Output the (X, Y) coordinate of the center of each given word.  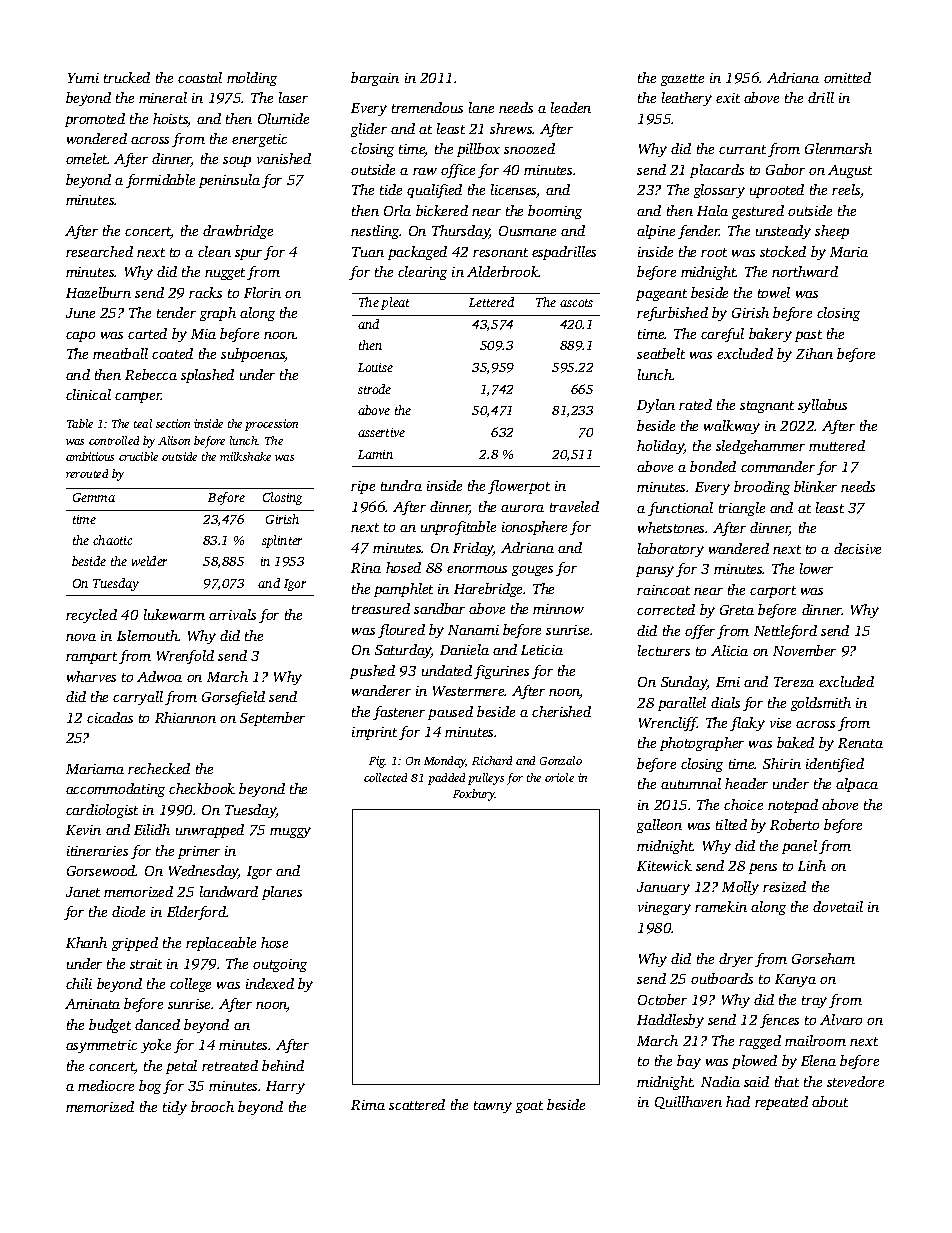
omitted (847, 77)
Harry (285, 1087)
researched (99, 251)
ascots (576, 303)
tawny (493, 1107)
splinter (282, 541)
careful (722, 335)
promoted (95, 120)
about (830, 1101)
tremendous (427, 107)
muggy (290, 832)
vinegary (664, 908)
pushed (372, 672)
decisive (857, 548)
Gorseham (823, 958)
